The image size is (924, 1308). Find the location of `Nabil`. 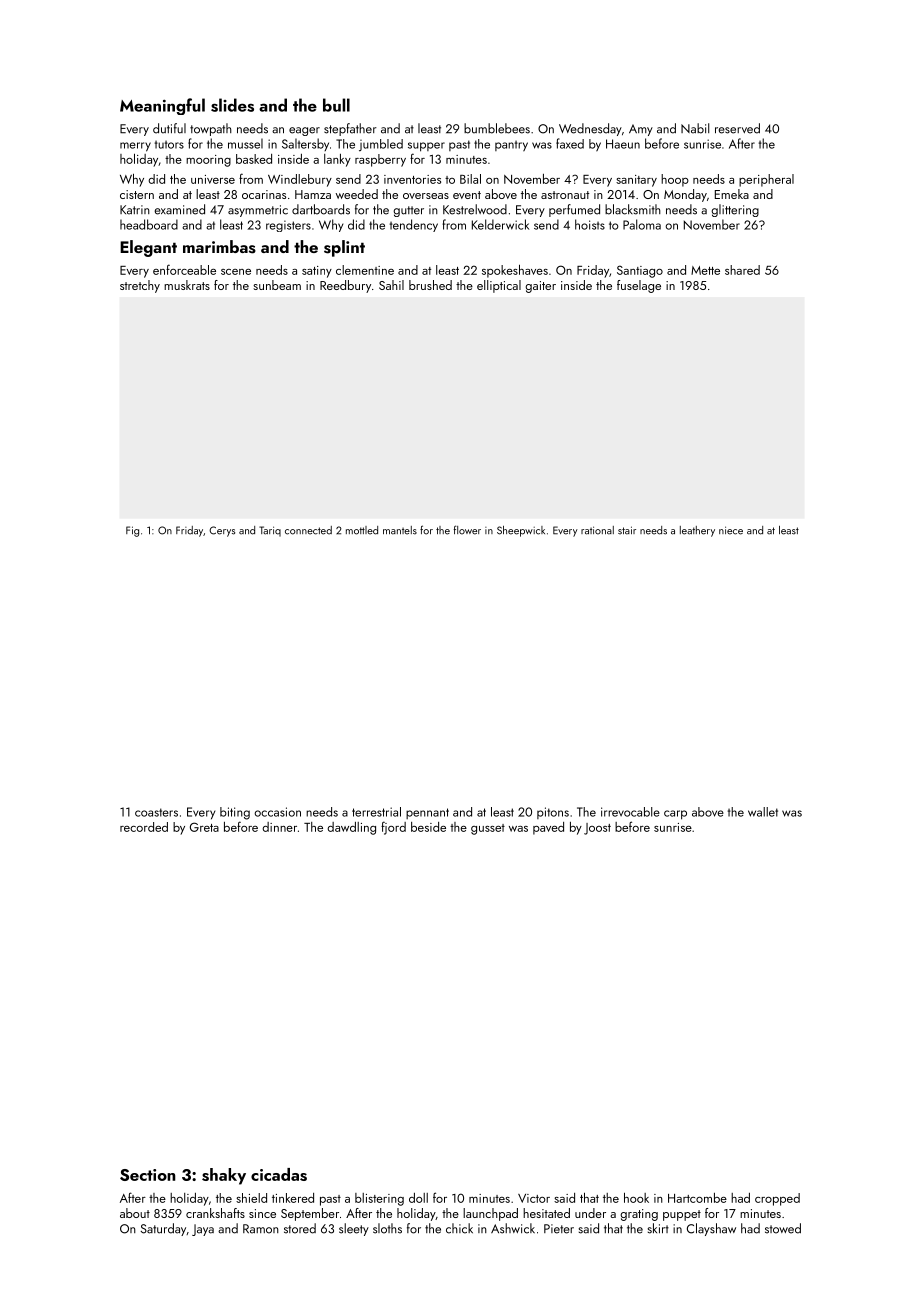

Nabil is located at coordinates (695, 128).
